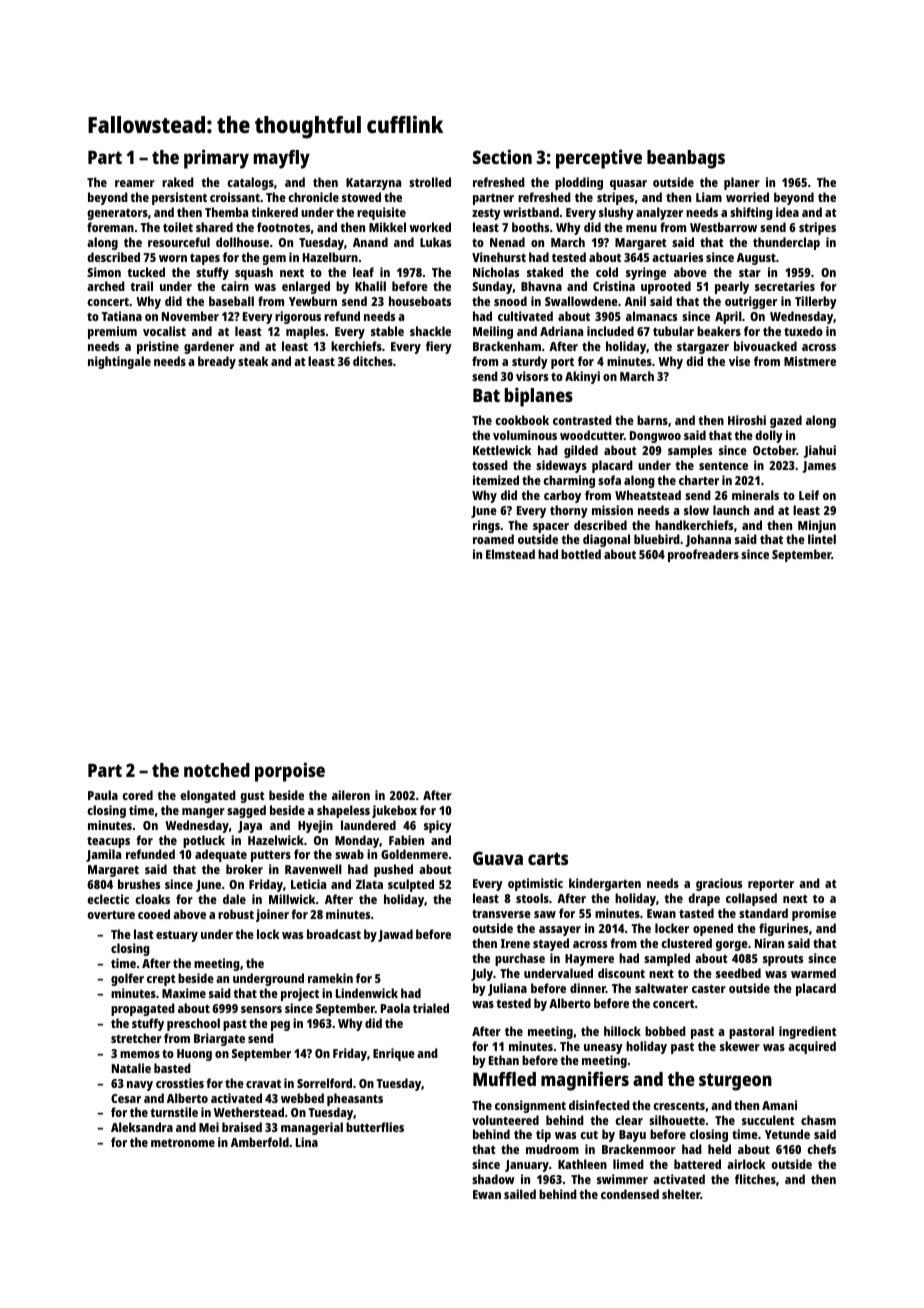 The height and width of the screenshot is (1308, 924). What do you see at coordinates (183, 1143) in the screenshot?
I see `metronome` at bounding box center [183, 1143].
